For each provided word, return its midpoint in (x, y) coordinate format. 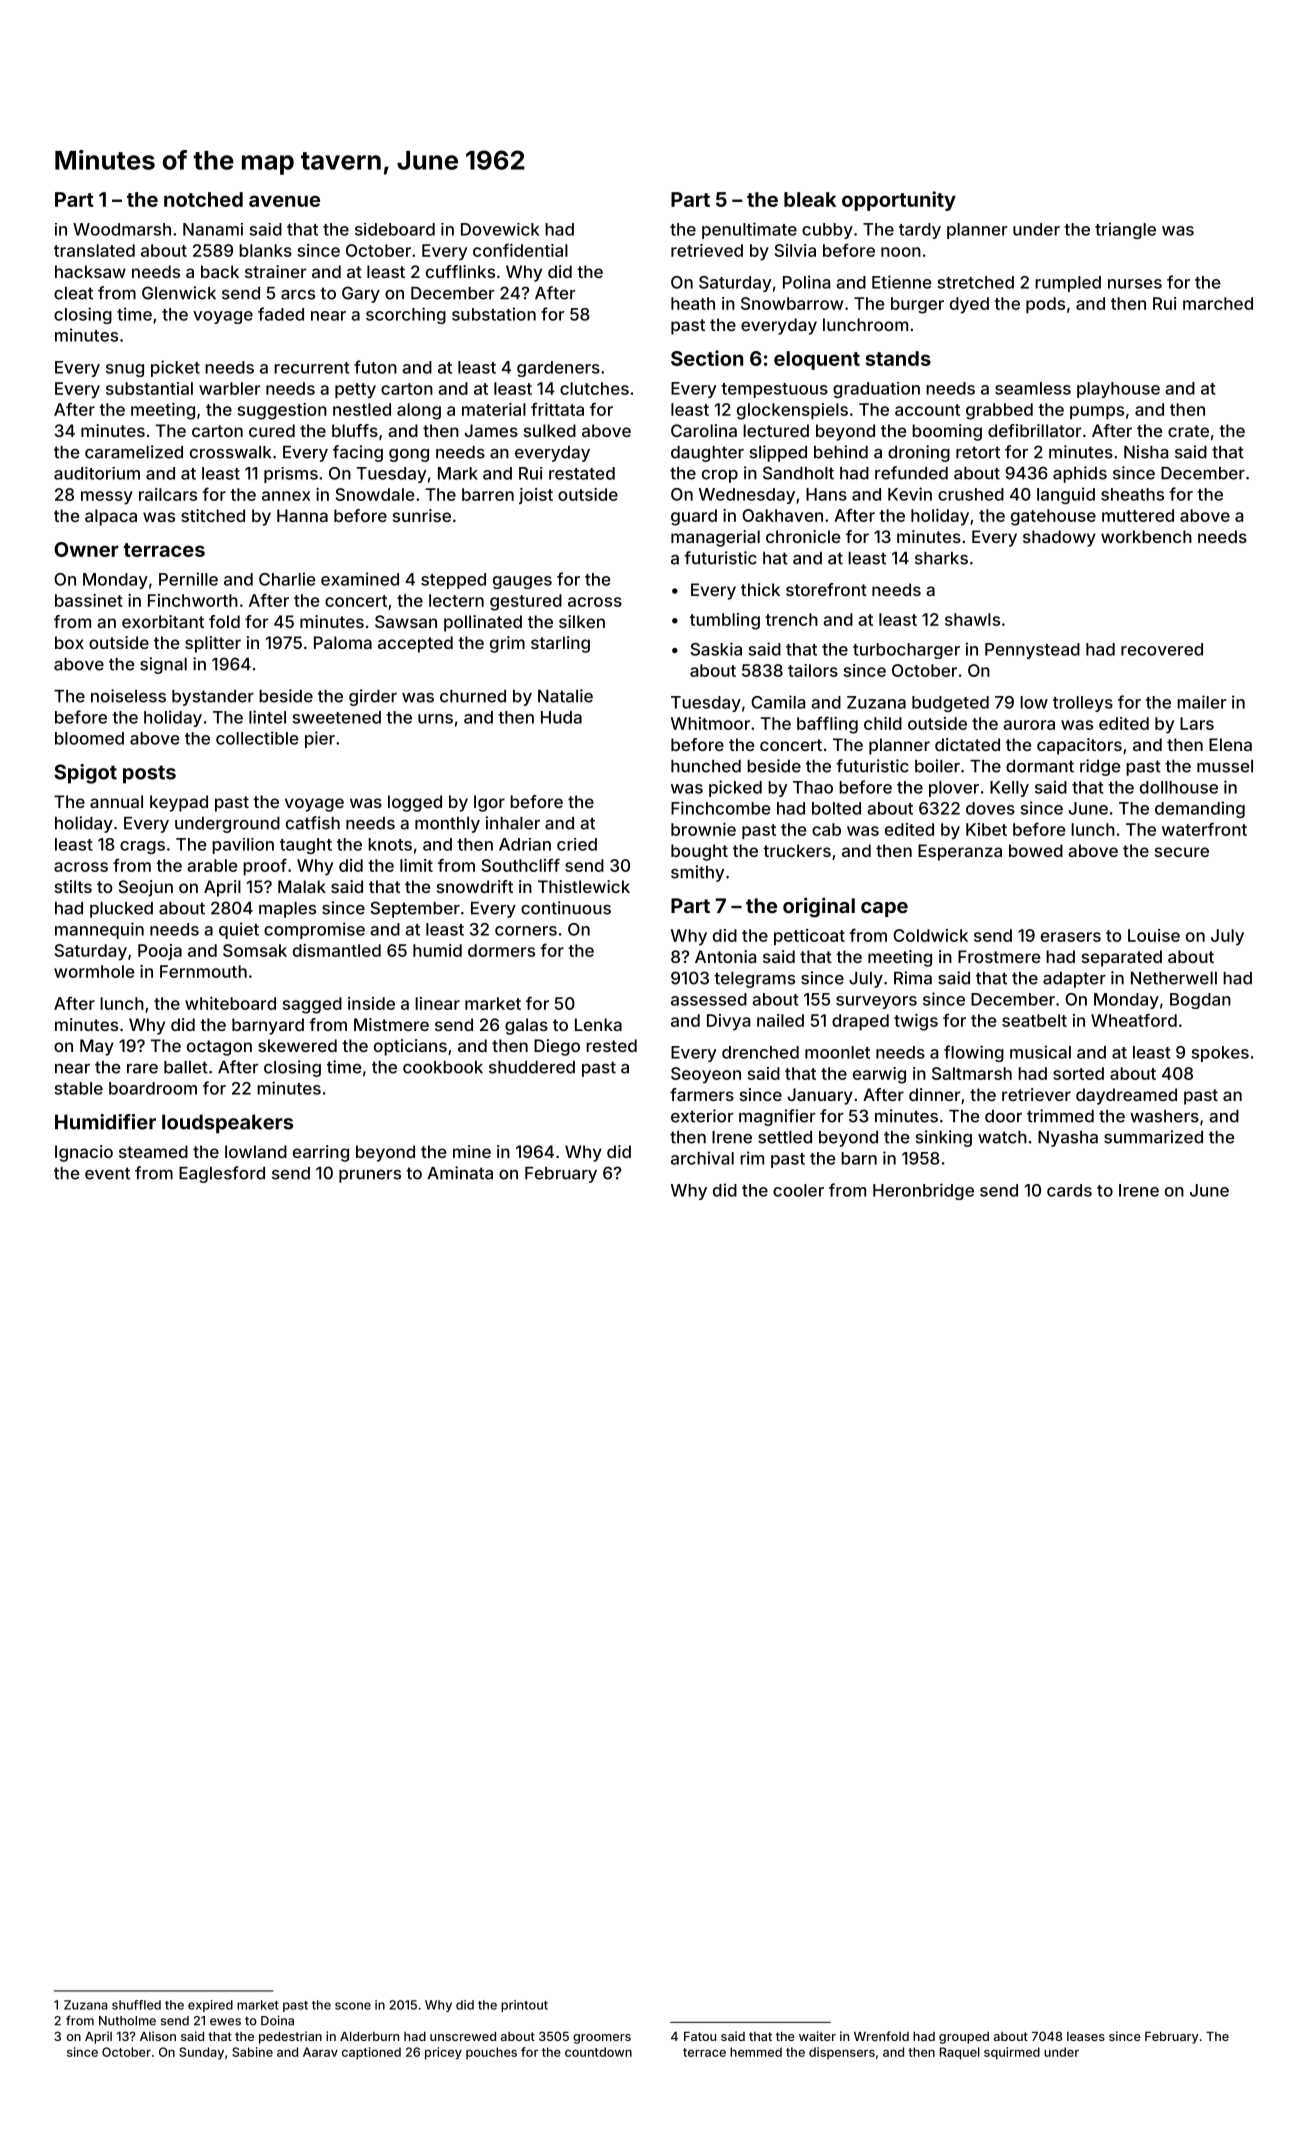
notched (203, 199)
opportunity (899, 201)
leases (1086, 2036)
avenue (284, 201)
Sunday (201, 2053)
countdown (598, 2052)
